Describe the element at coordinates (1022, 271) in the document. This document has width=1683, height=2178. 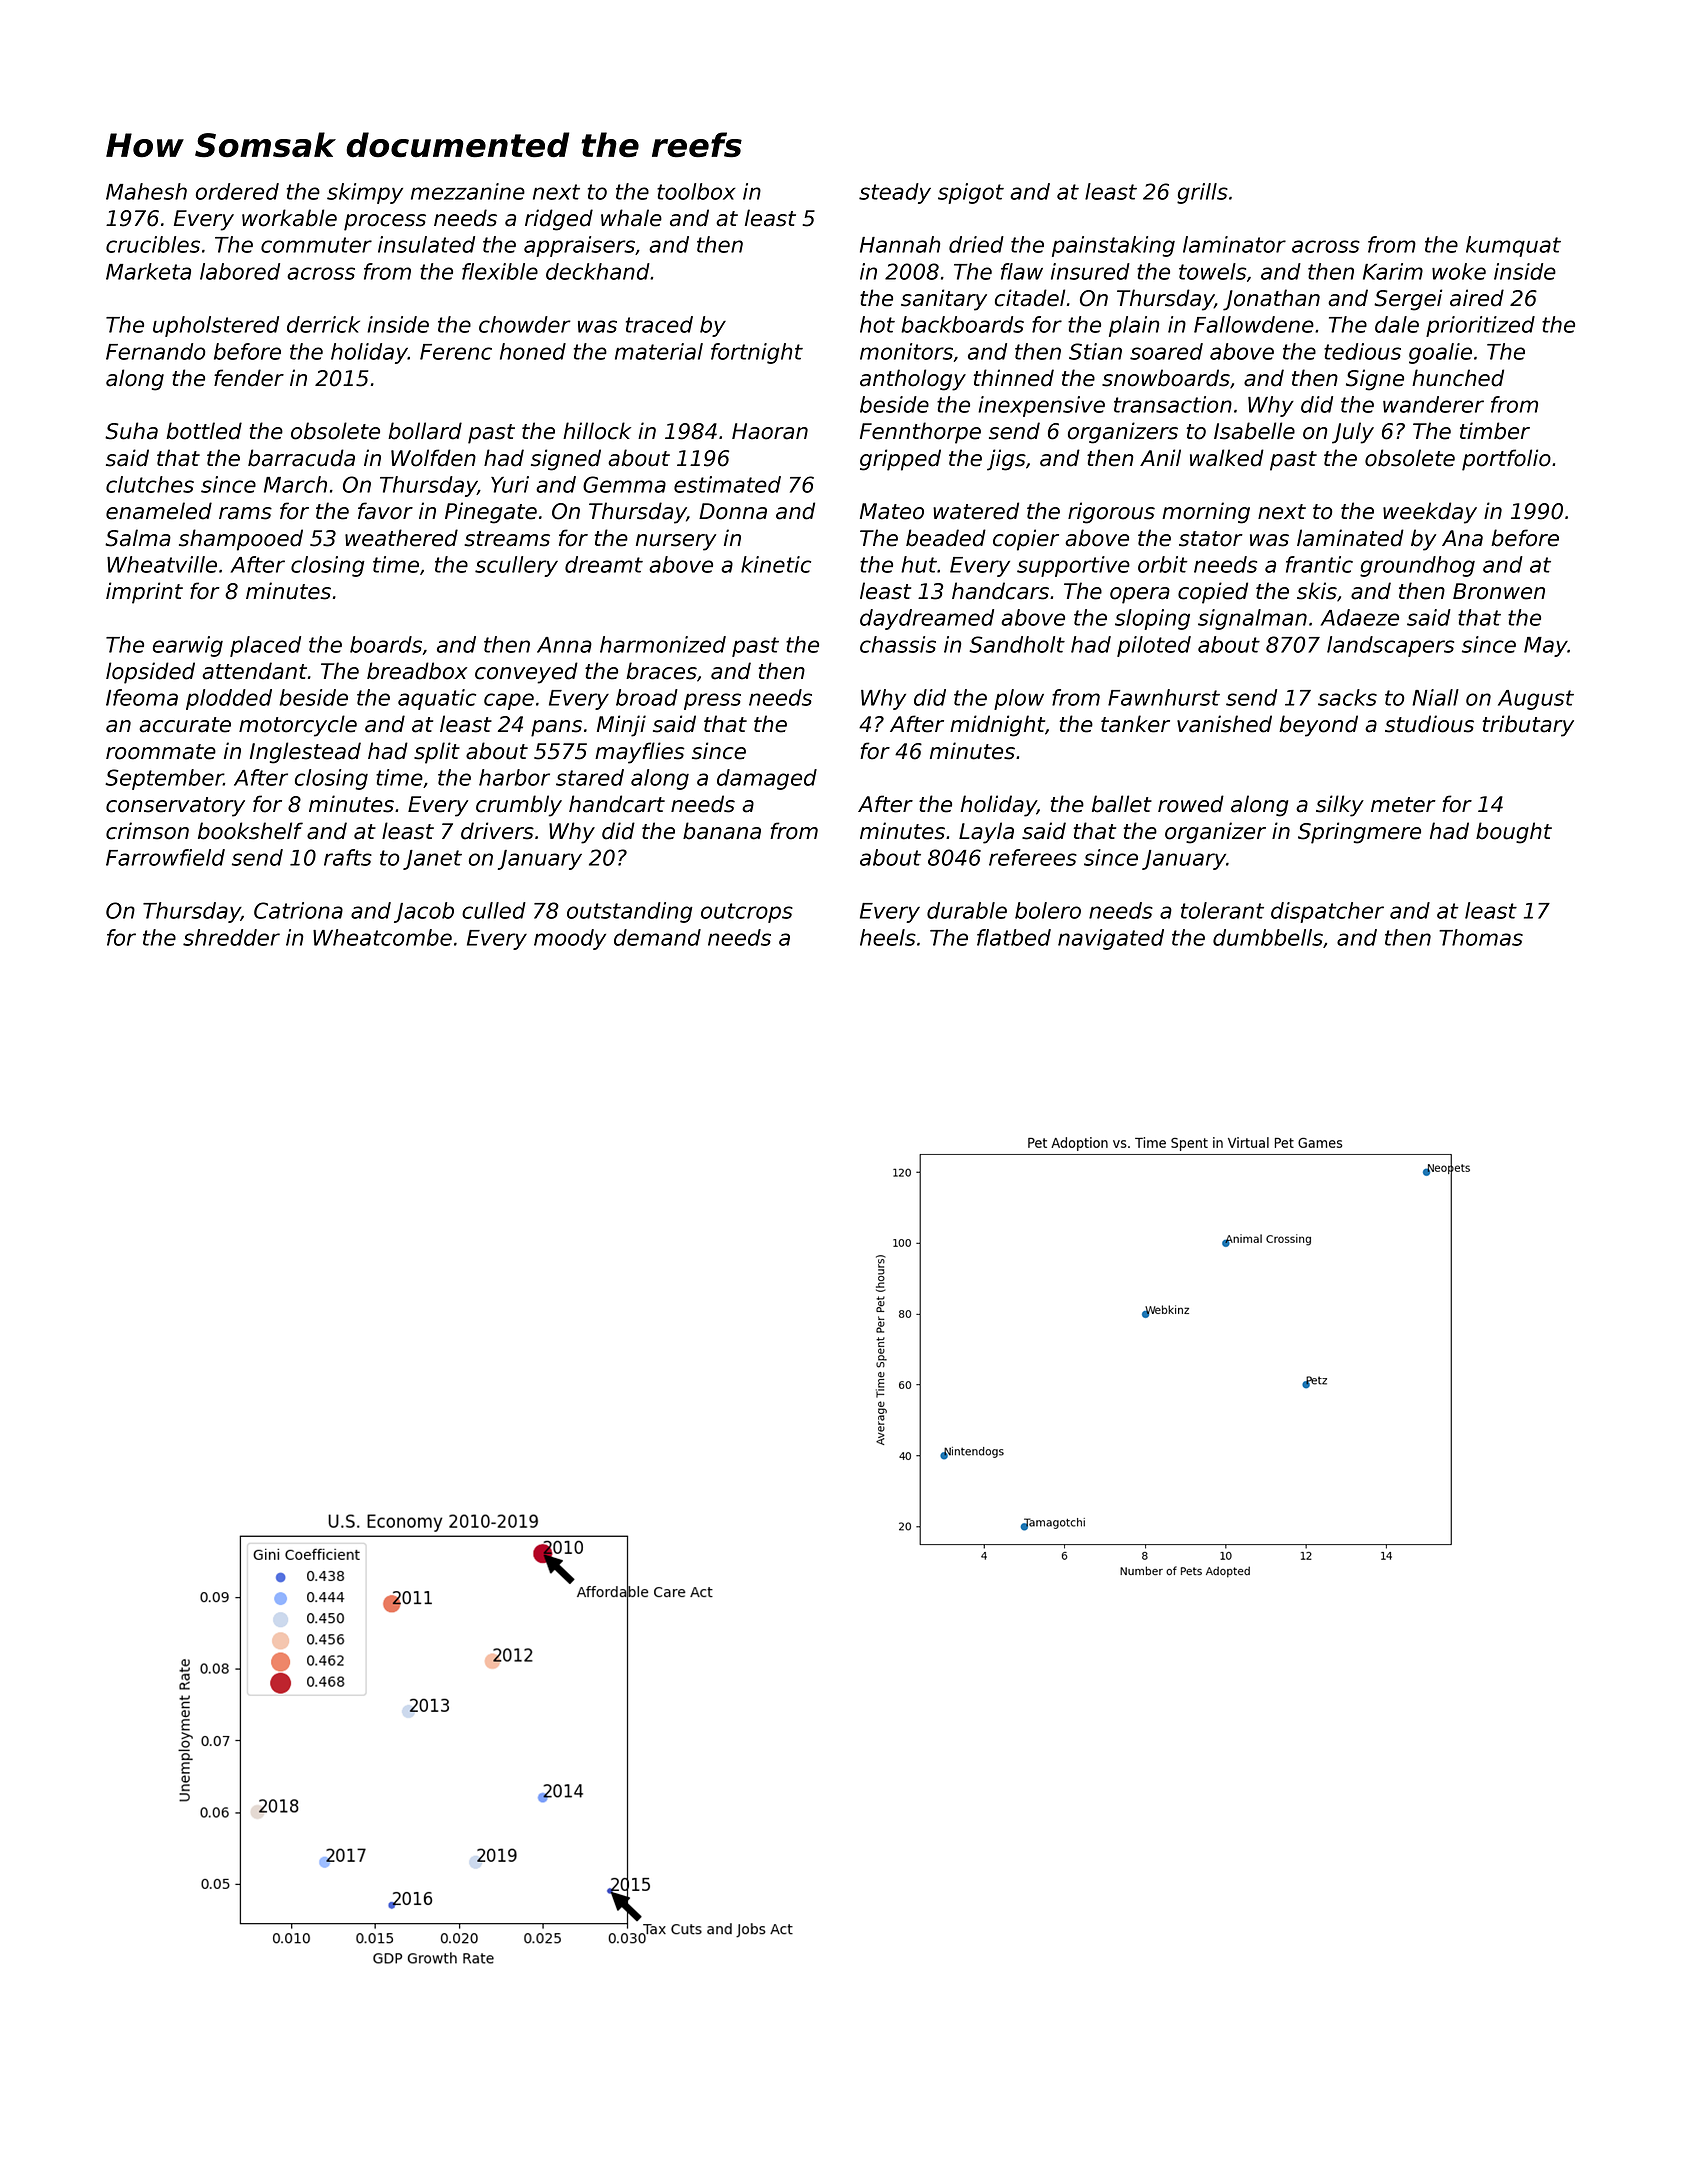
I see `flaw` at that location.
